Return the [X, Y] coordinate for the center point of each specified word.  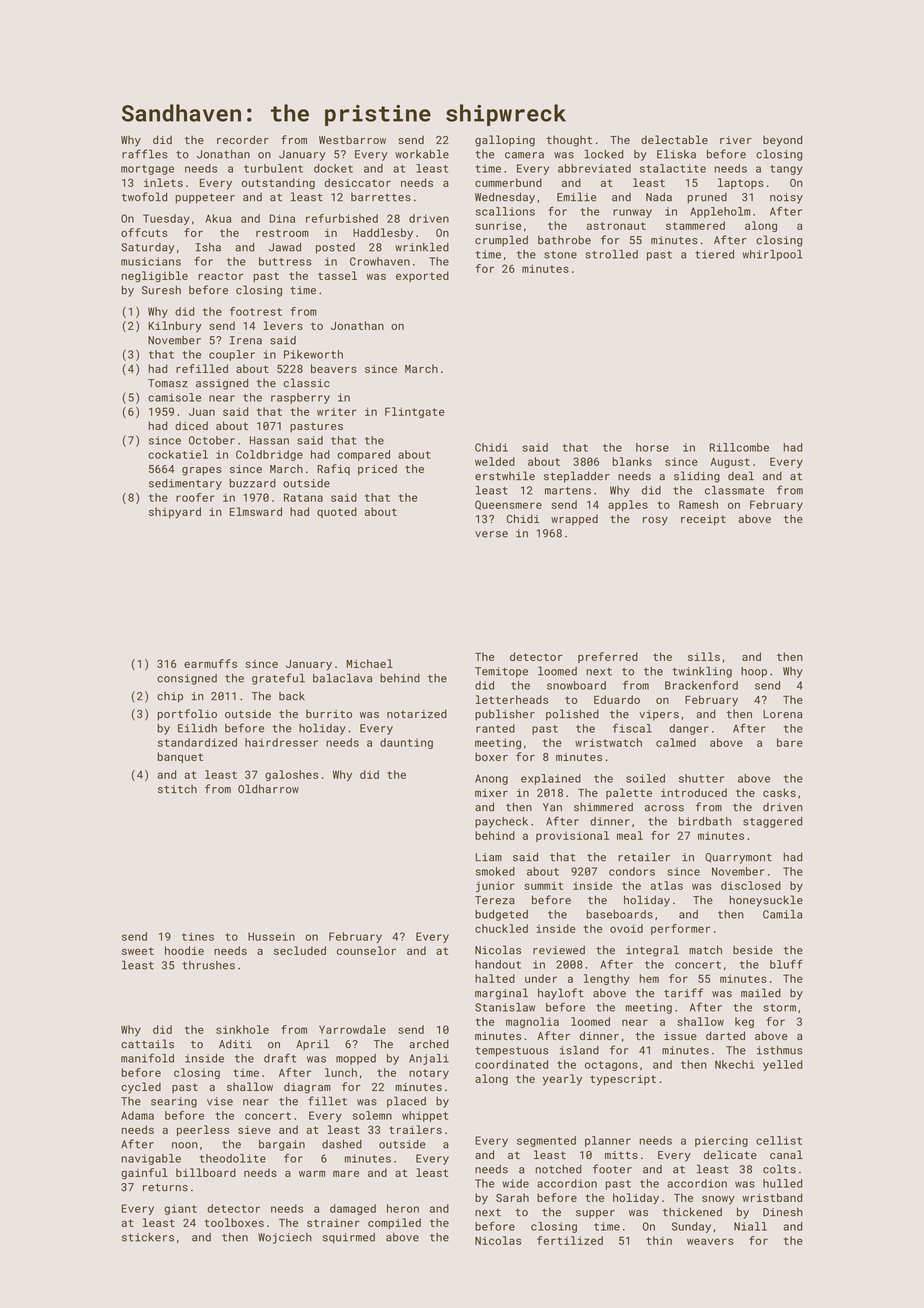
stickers [148, 1237]
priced [377, 469]
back [292, 696]
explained [551, 779]
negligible [155, 277]
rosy [655, 521]
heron [403, 1208]
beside [753, 950]
